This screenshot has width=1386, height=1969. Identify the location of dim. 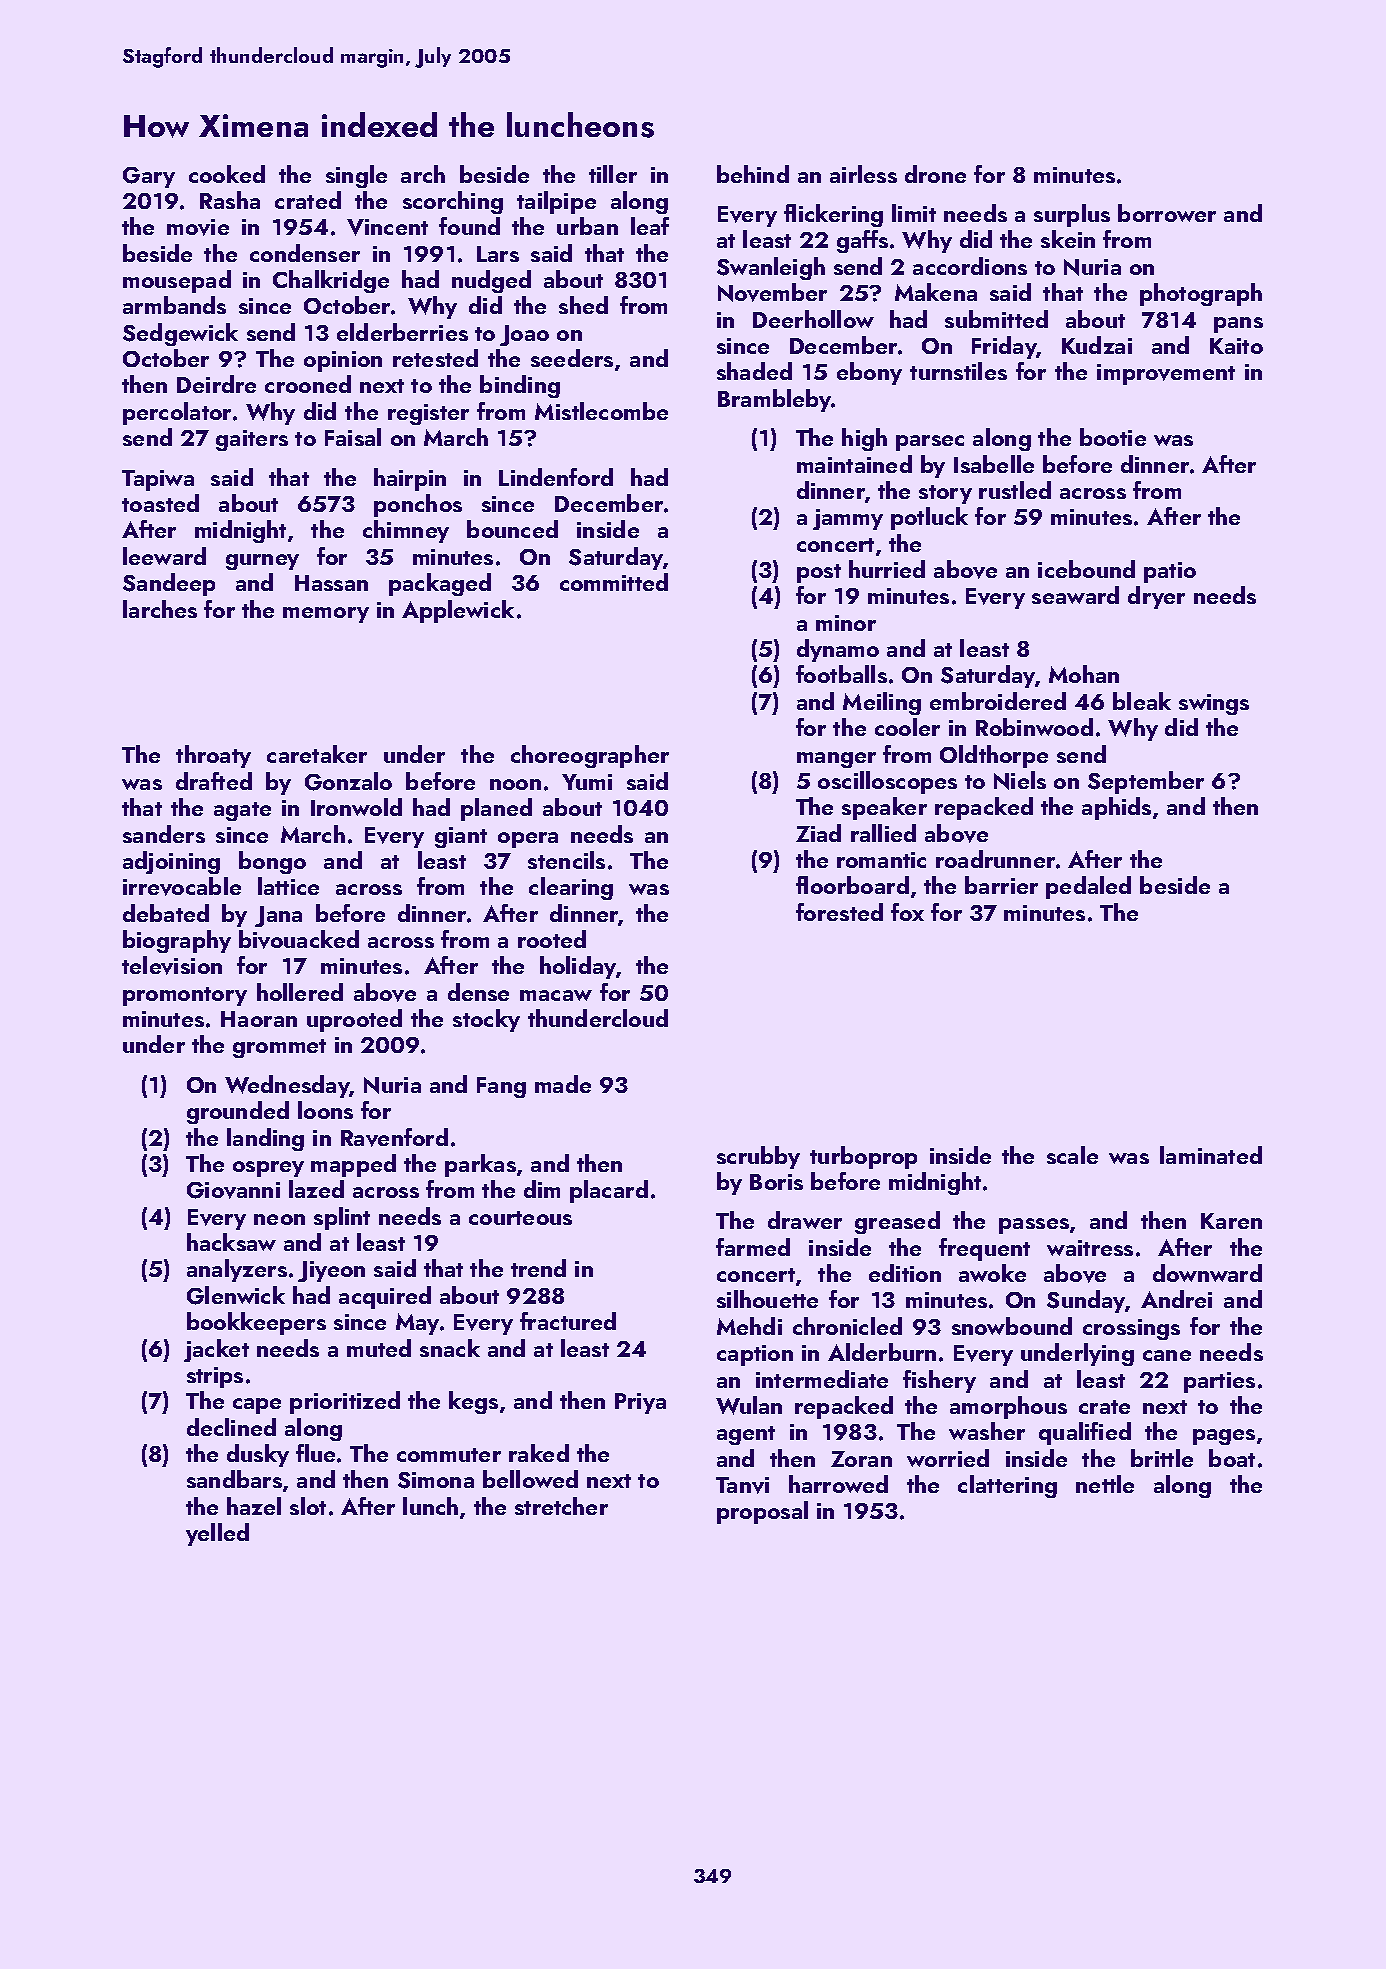
(542, 1189).
